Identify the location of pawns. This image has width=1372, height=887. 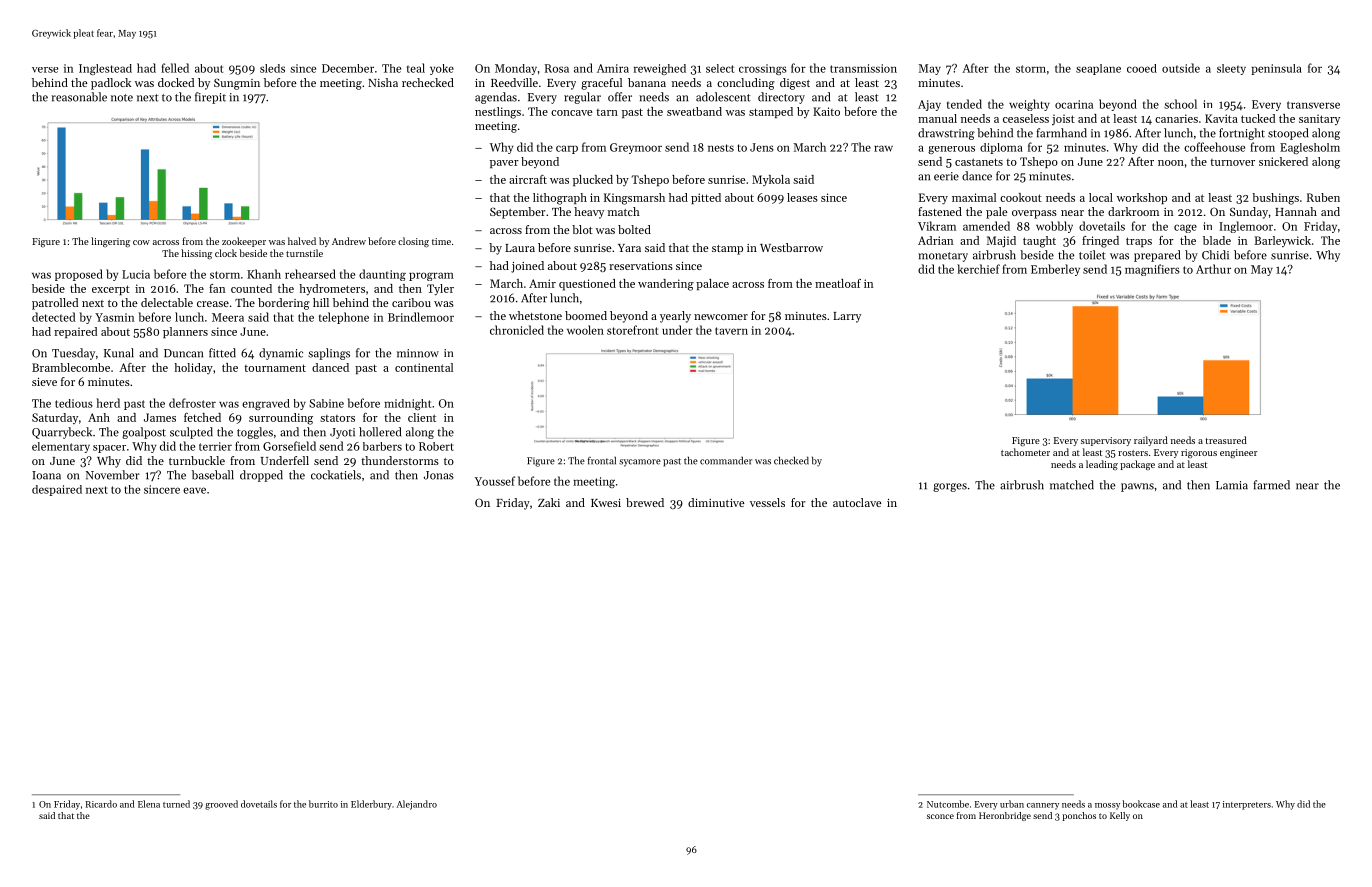
(1137, 487).
